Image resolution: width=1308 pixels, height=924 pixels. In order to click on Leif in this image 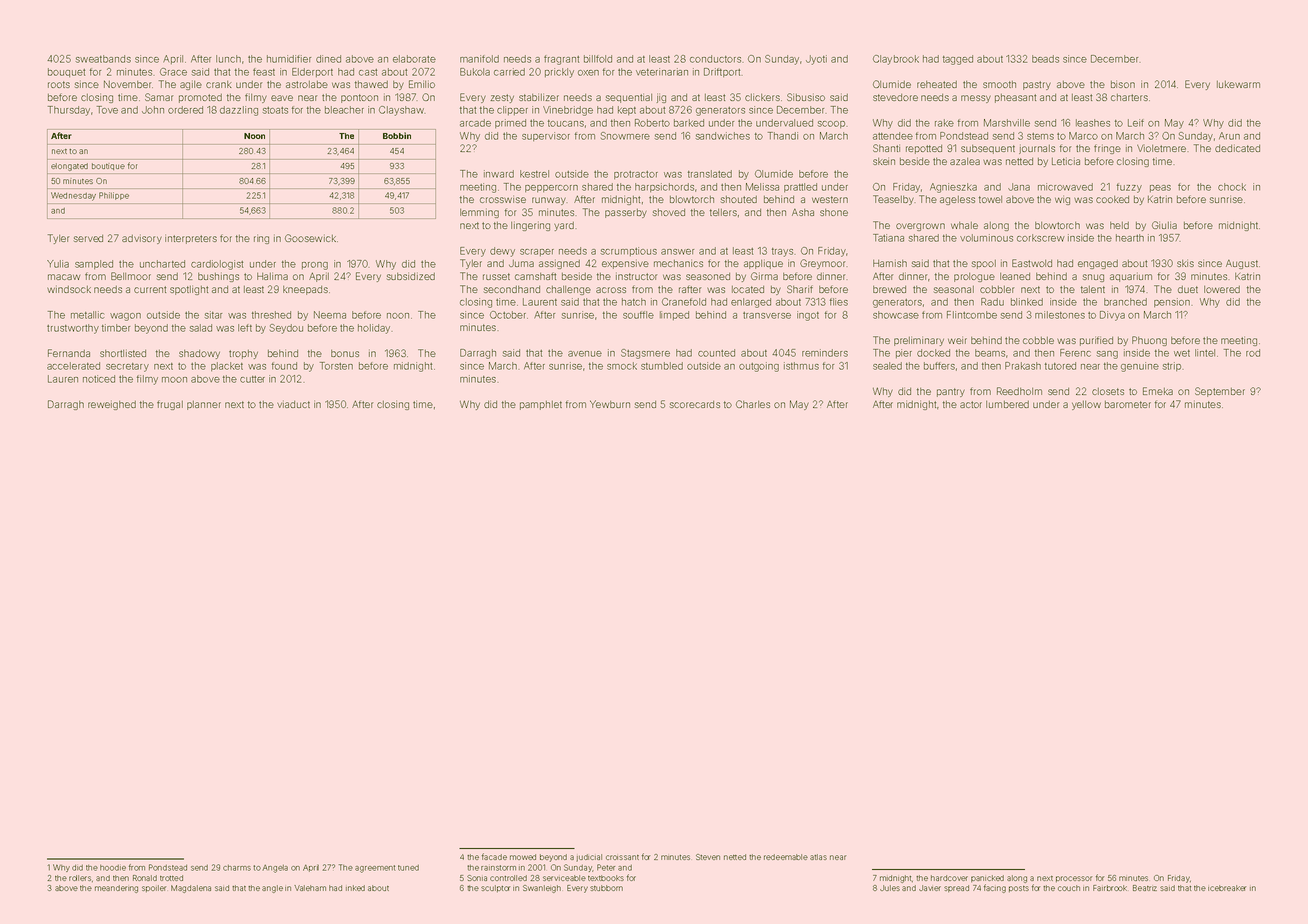, I will do `click(1136, 123)`.
